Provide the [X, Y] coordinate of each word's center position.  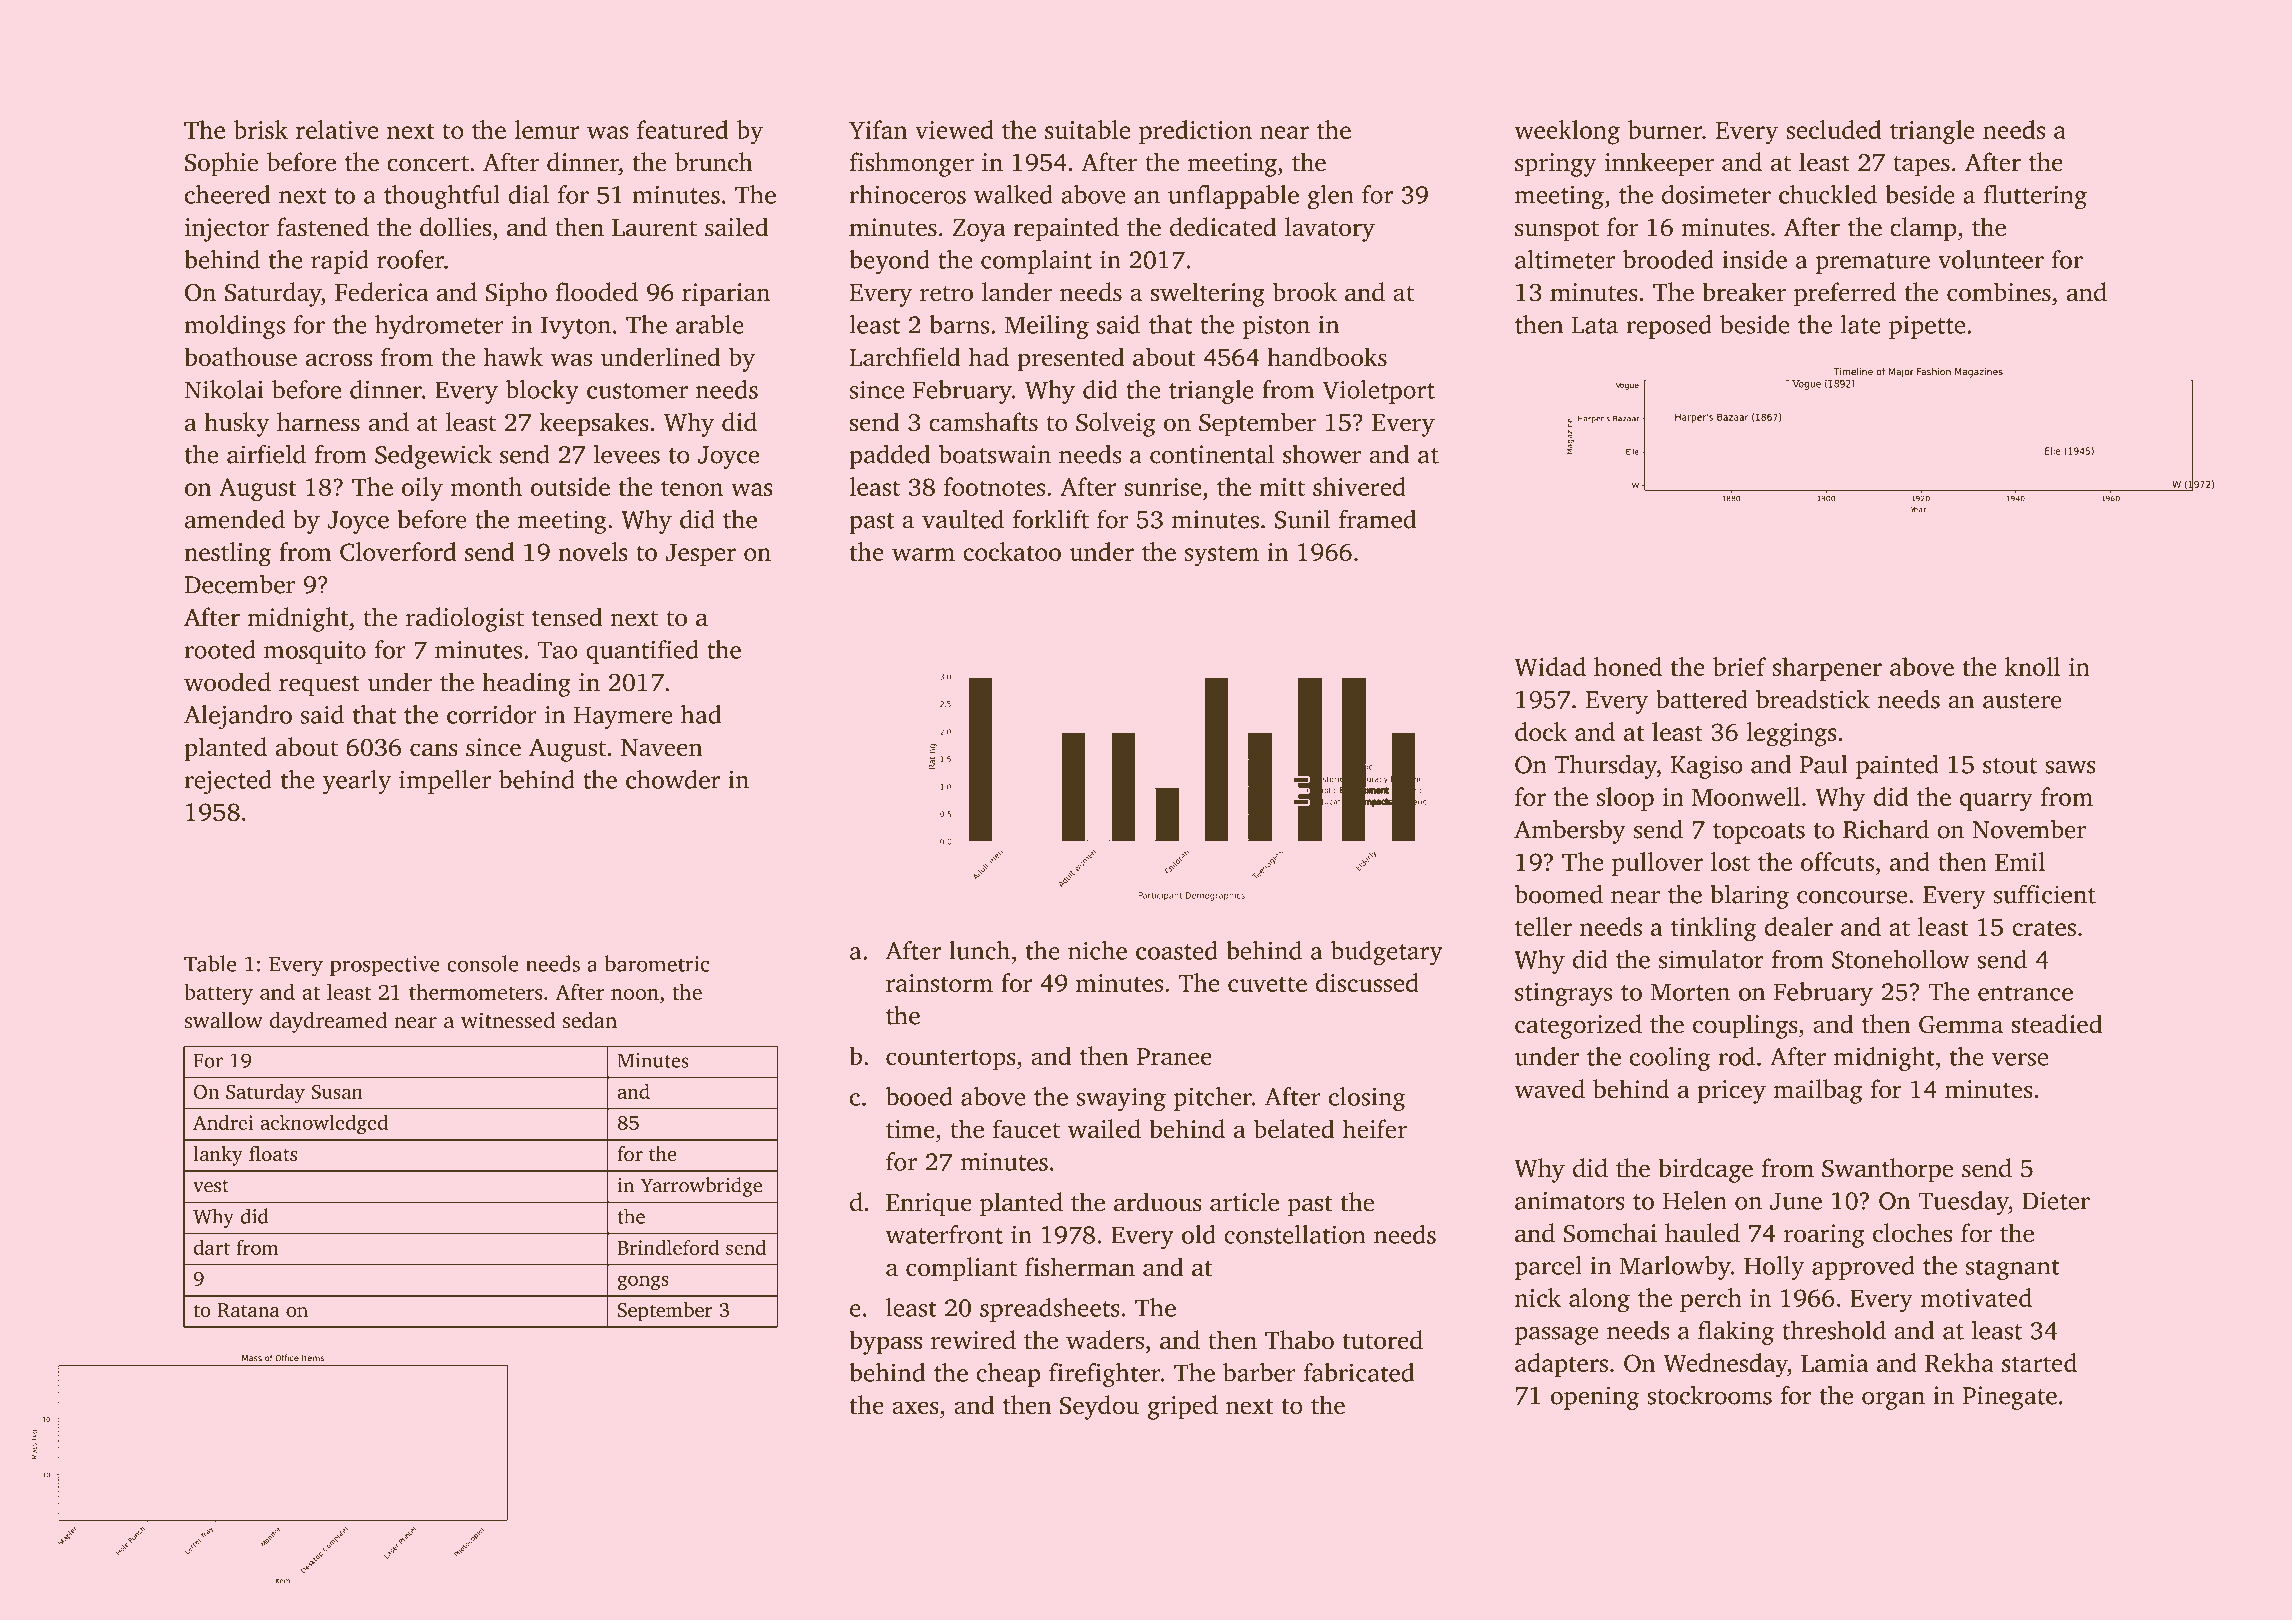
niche [1097, 950]
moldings [234, 327]
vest [211, 1186]
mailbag [1818, 1091]
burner [1665, 129]
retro [946, 294]
